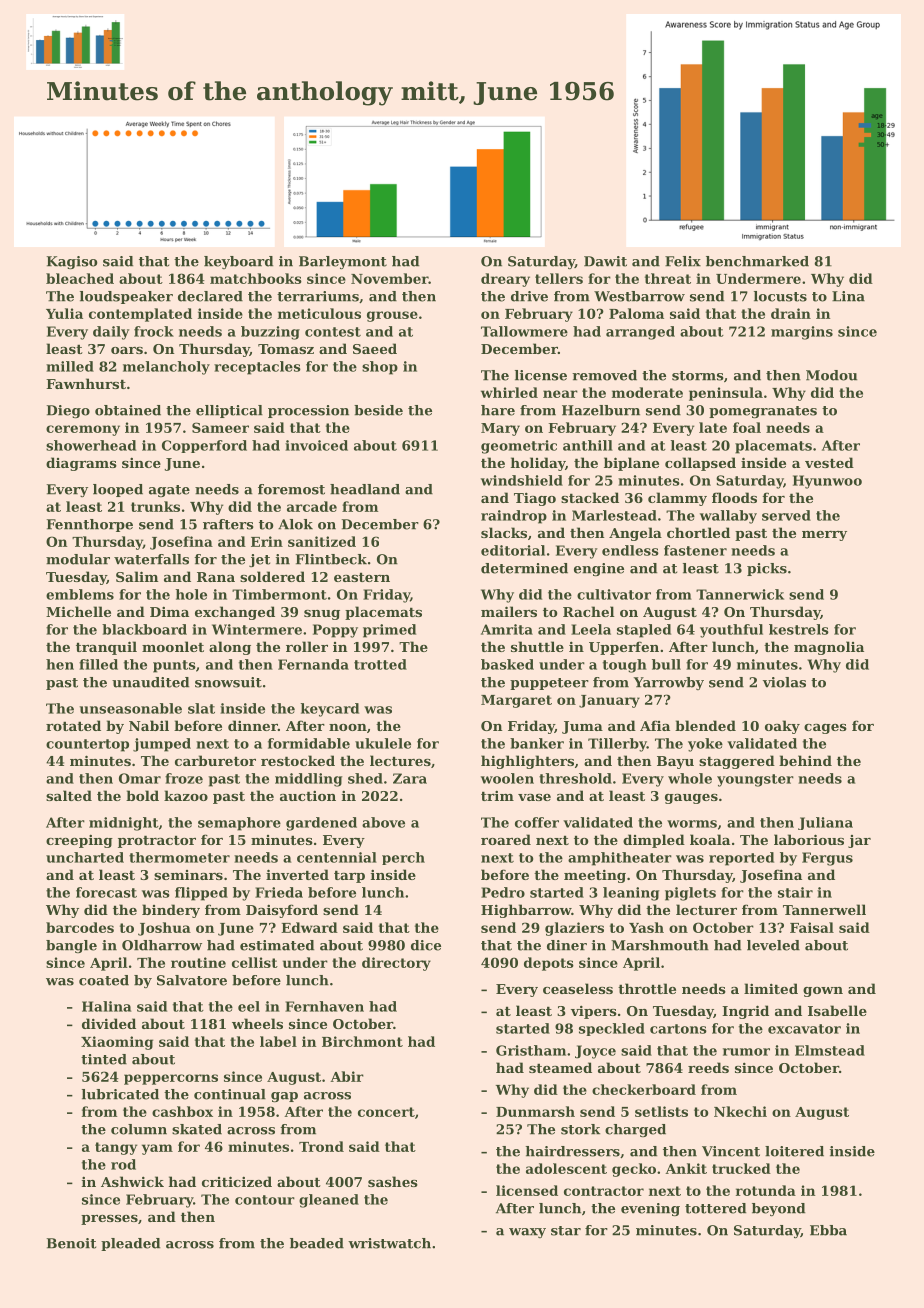 The width and height of the document is (924, 1308). What do you see at coordinates (799, 629) in the document?
I see `kestrels` at bounding box center [799, 629].
